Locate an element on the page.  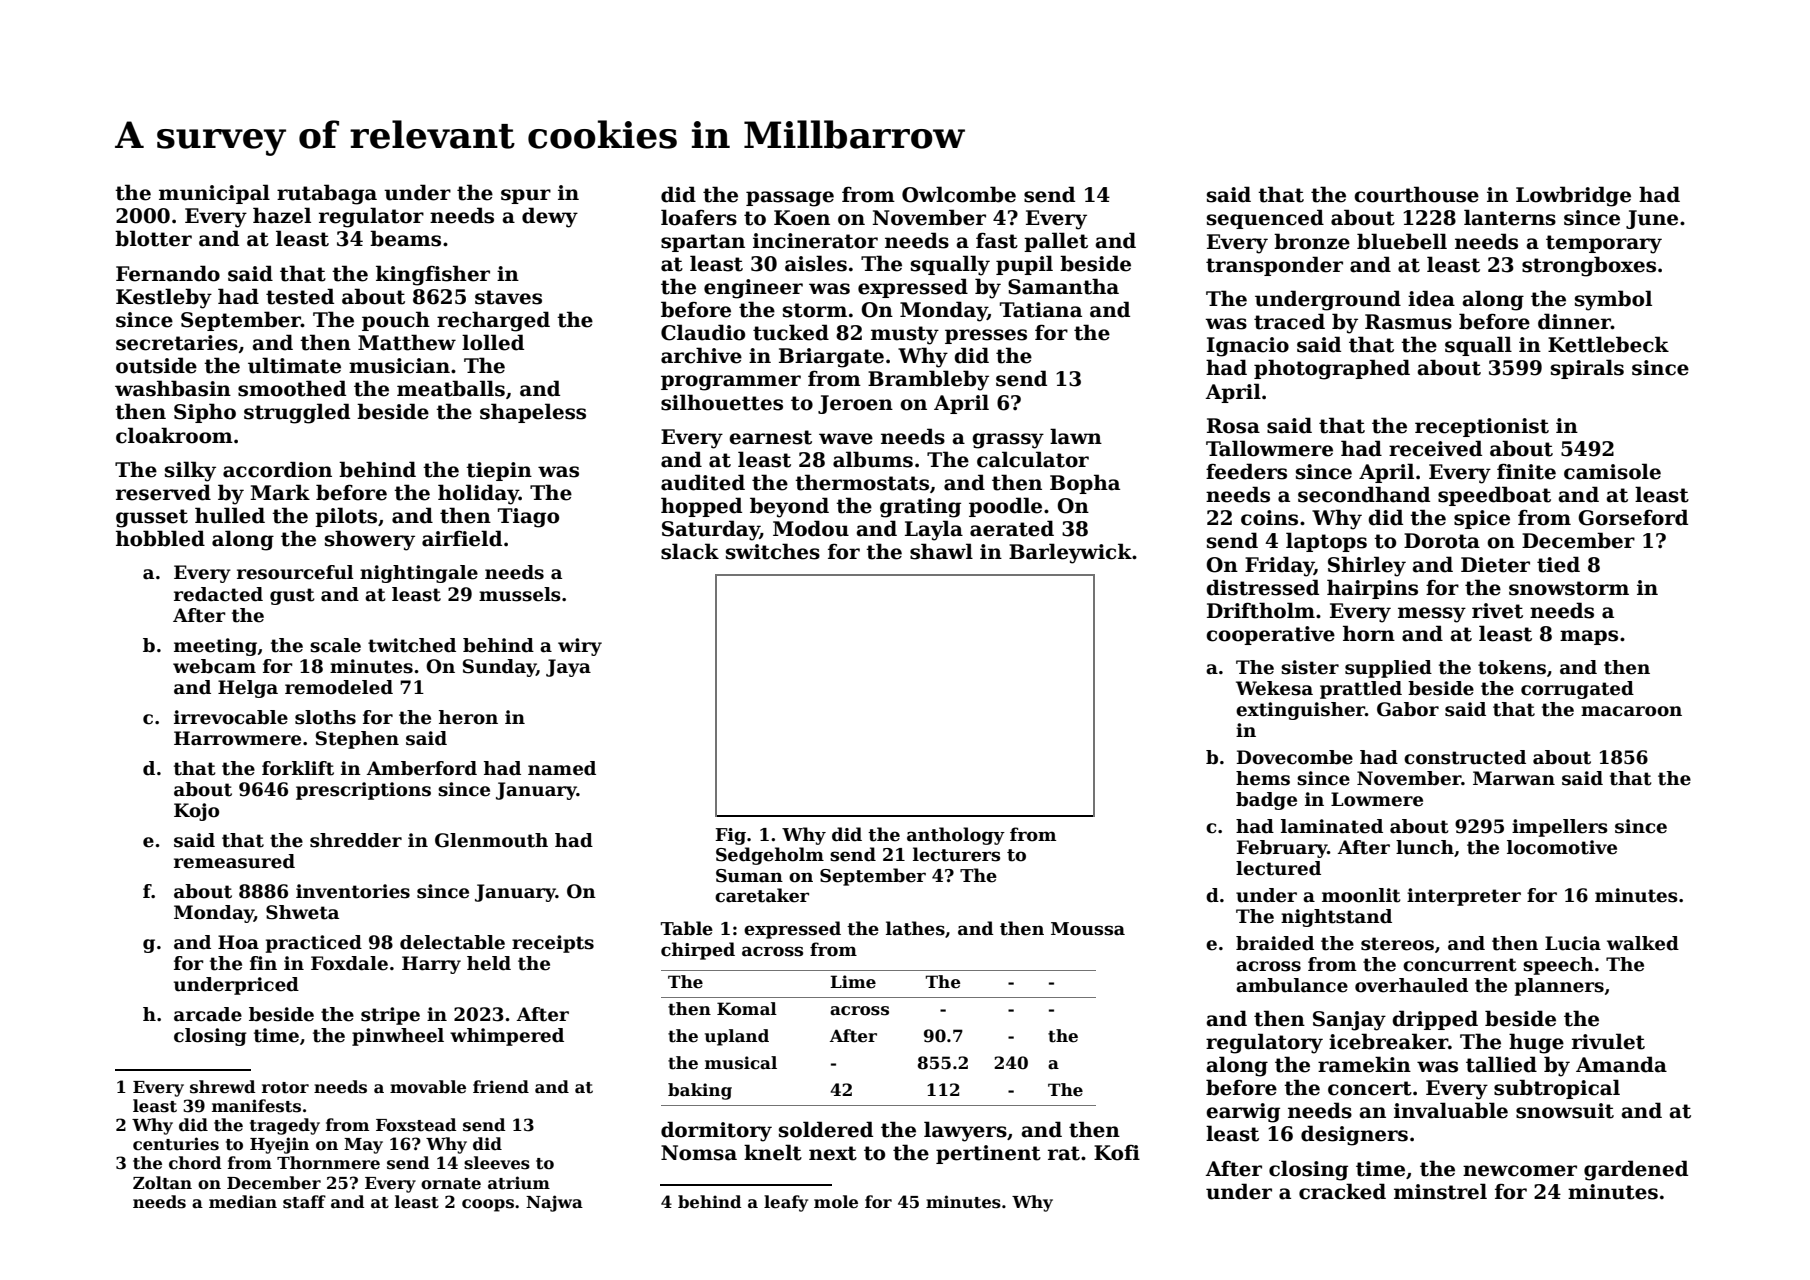
friend is located at coordinates (501, 1087).
